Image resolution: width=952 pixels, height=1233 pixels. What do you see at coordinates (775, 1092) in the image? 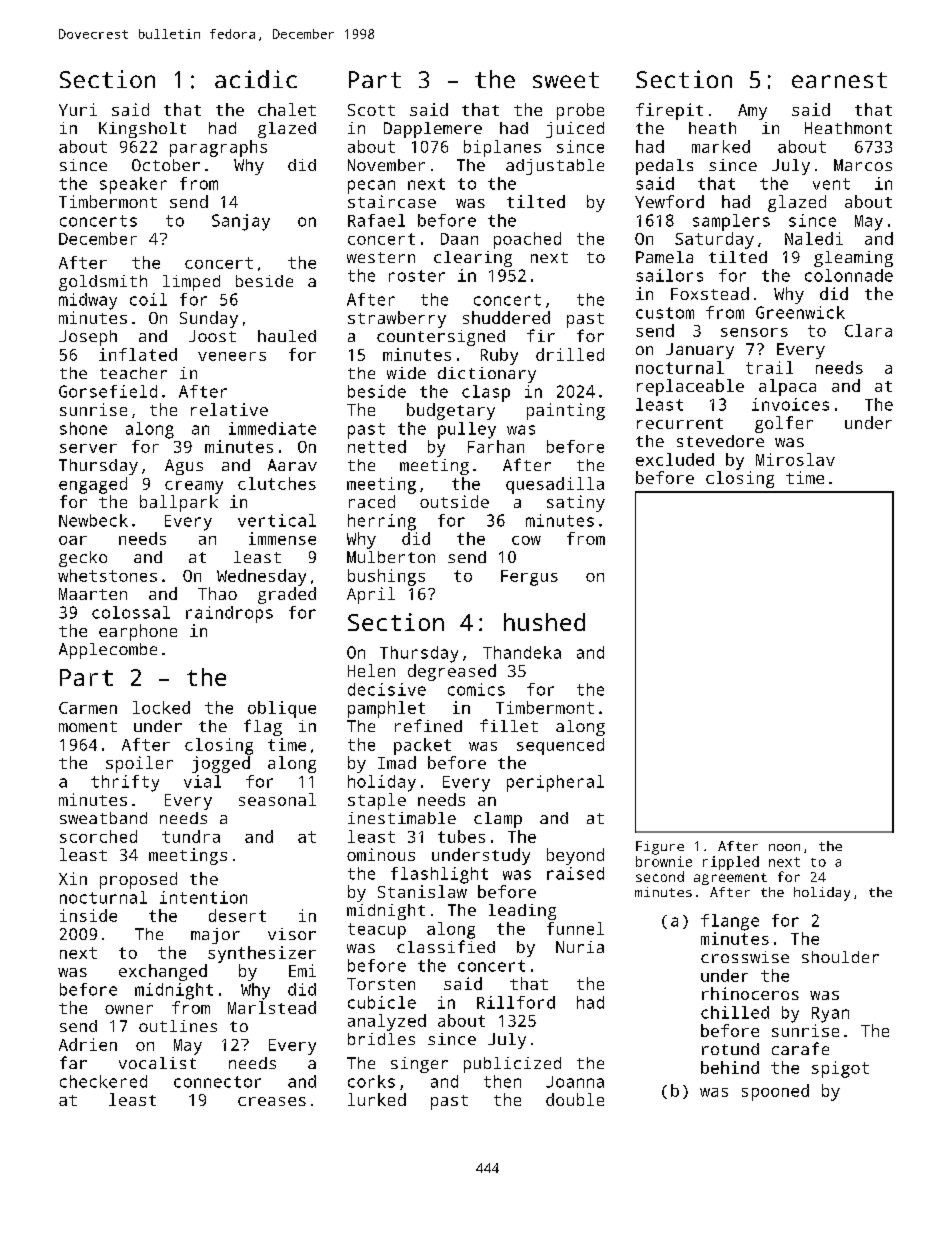
I see `spooned` at bounding box center [775, 1092].
